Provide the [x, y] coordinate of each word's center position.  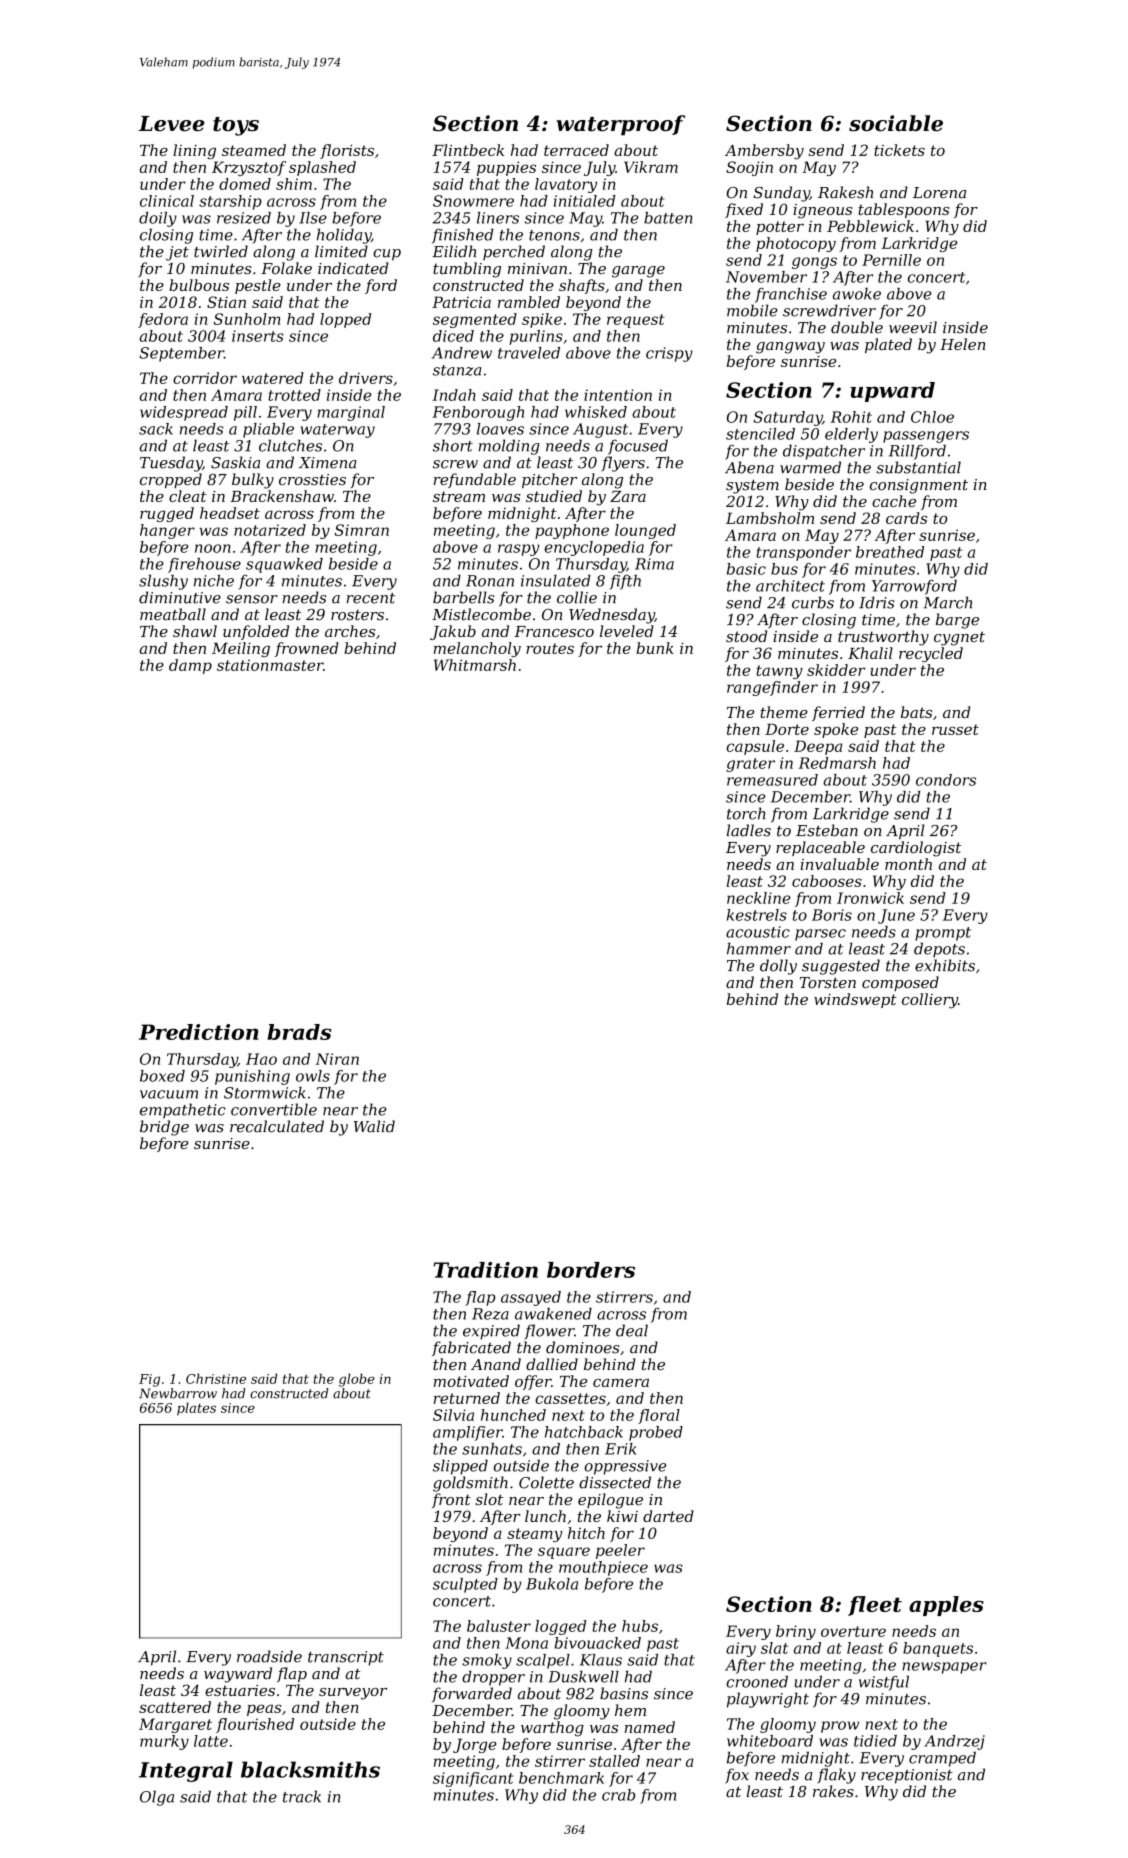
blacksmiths [310, 1769]
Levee [172, 124]
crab [618, 1795]
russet [955, 729]
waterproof [620, 125]
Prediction [198, 1032]
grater [750, 765]
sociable [896, 123]
